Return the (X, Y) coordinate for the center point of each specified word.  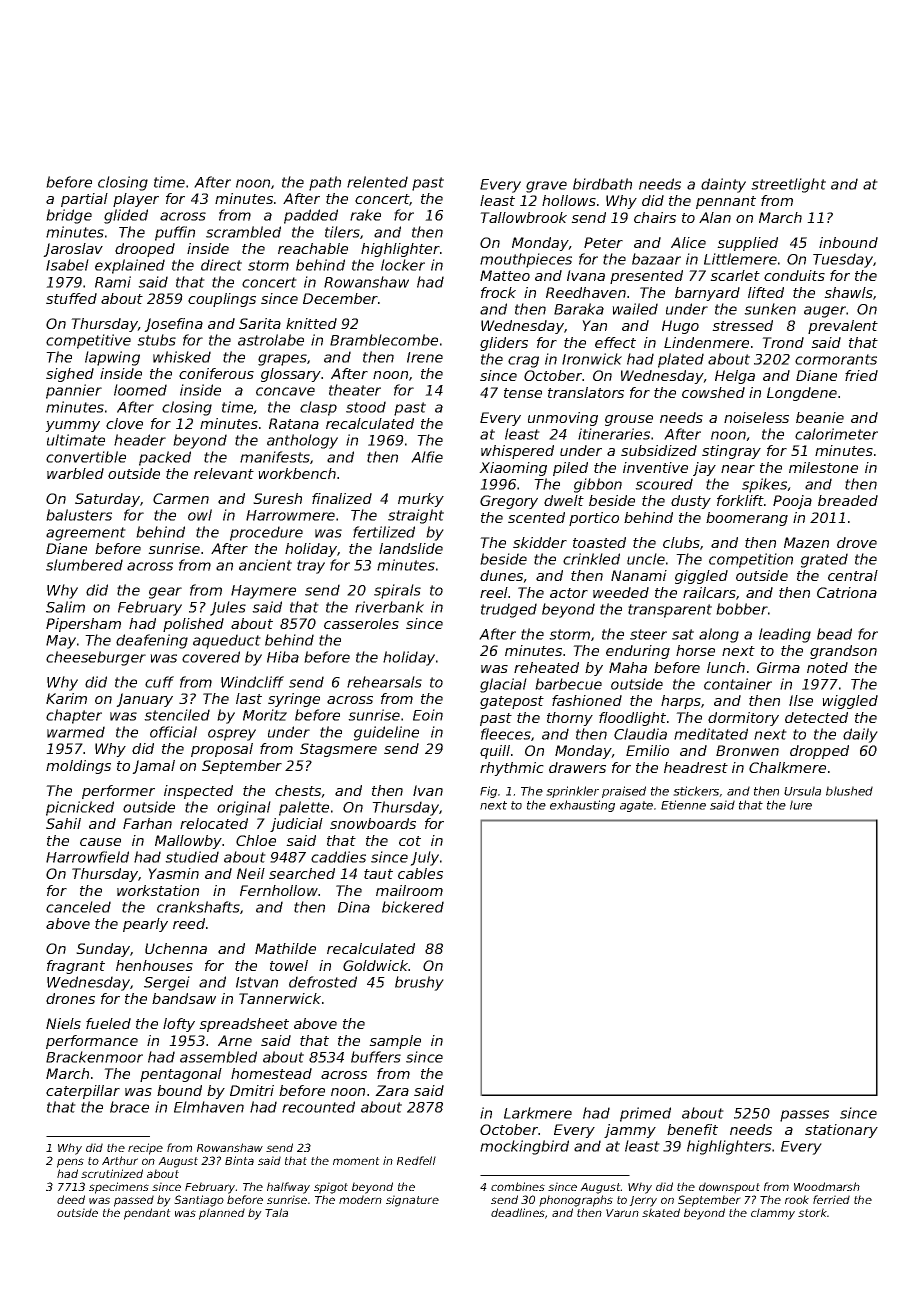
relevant (224, 473)
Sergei (167, 983)
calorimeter (836, 434)
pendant (147, 1214)
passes (804, 1116)
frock (498, 292)
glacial (503, 685)
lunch (726, 667)
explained (130, 266)
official (173, 732)
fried (861, 375)
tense (523, 393)
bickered (413, 907)
